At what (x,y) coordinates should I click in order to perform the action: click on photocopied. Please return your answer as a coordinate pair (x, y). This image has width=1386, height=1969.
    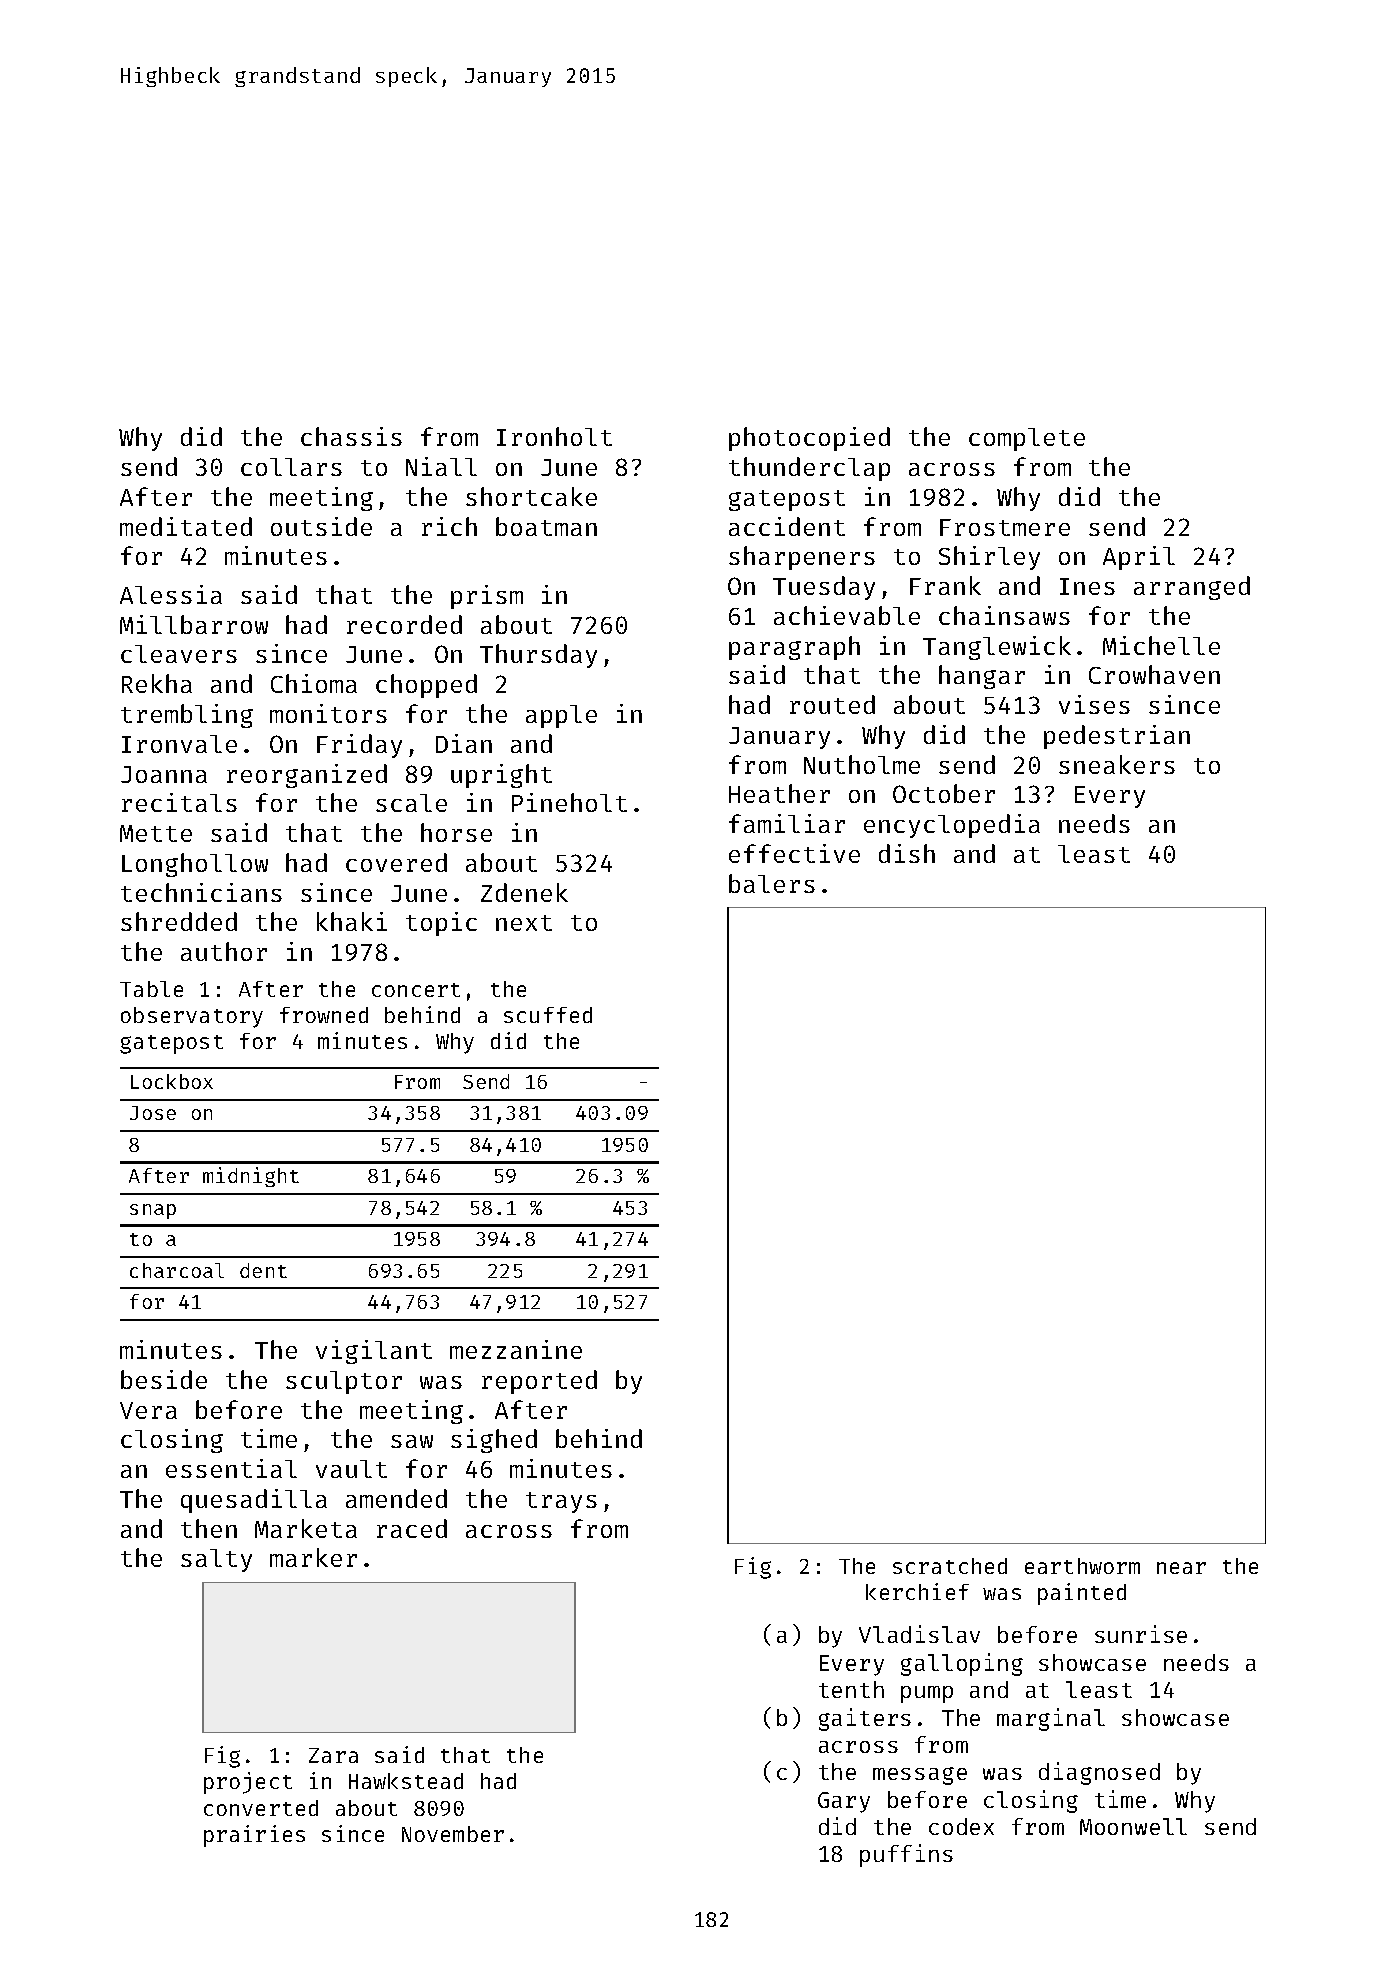
    Looking at the image, I should click on (809, 439).
